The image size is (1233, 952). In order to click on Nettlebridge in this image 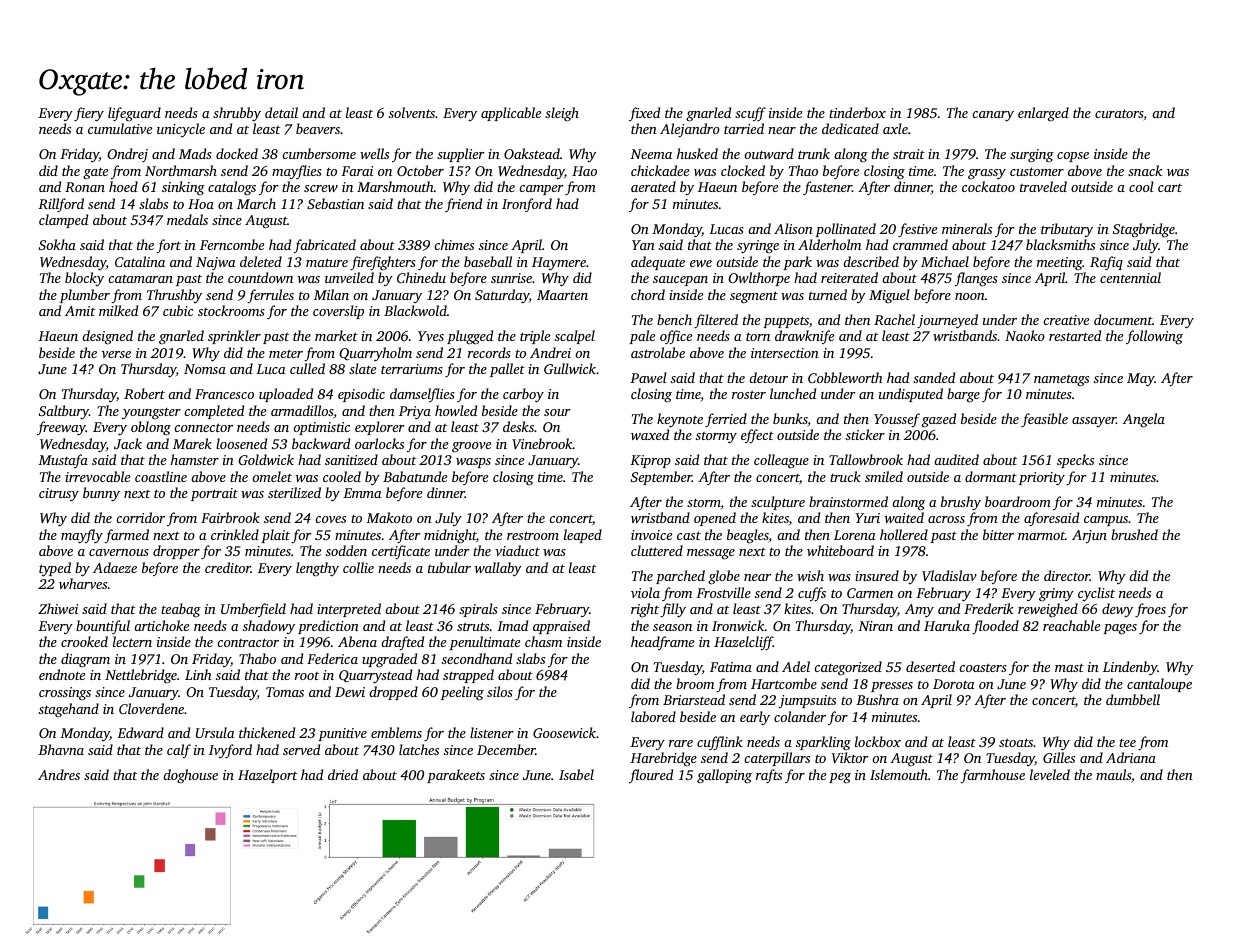, I will do `click(141, 676)`.
